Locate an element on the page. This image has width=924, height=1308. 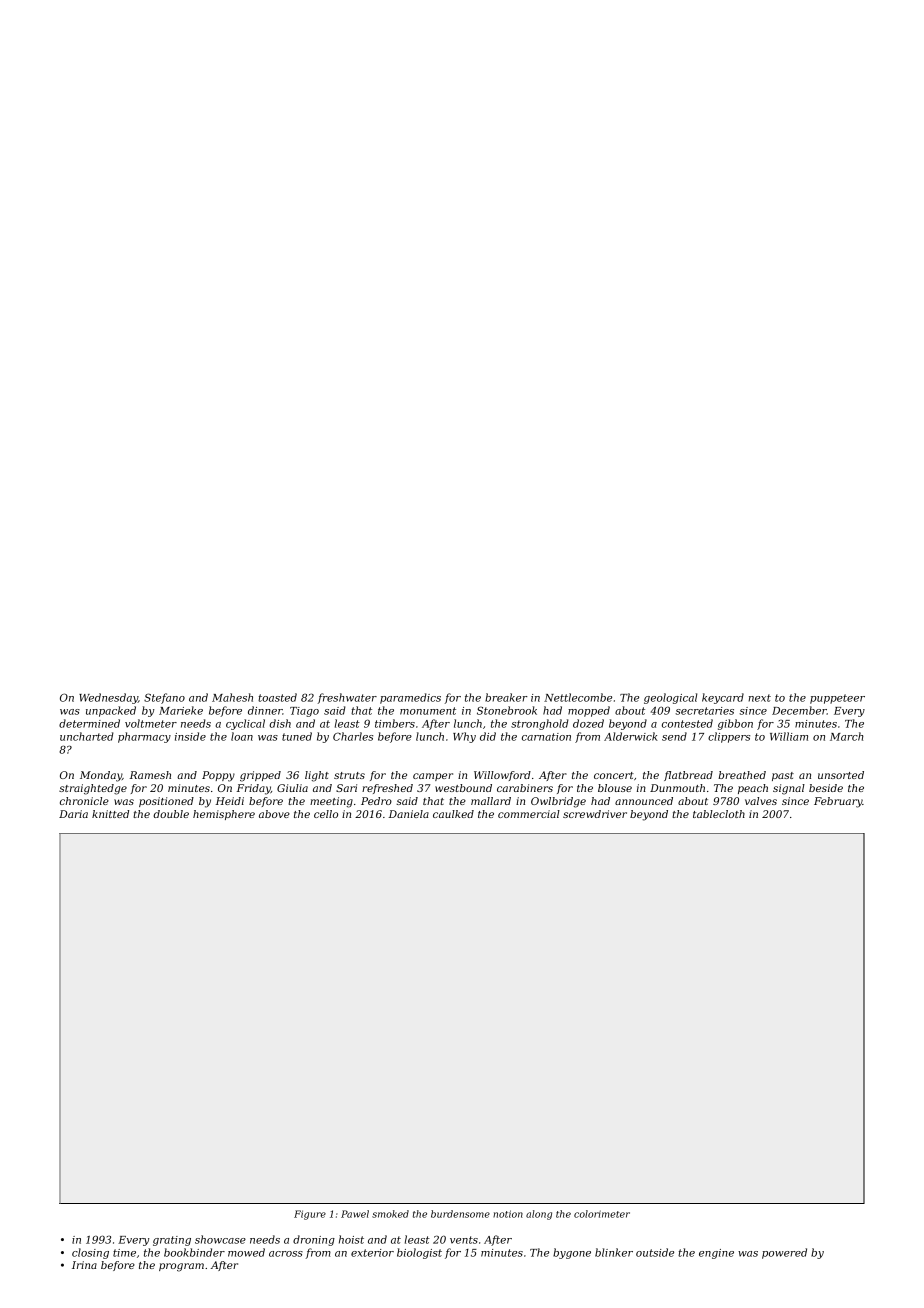
tablecloth is located at coordinates (719, 814).
